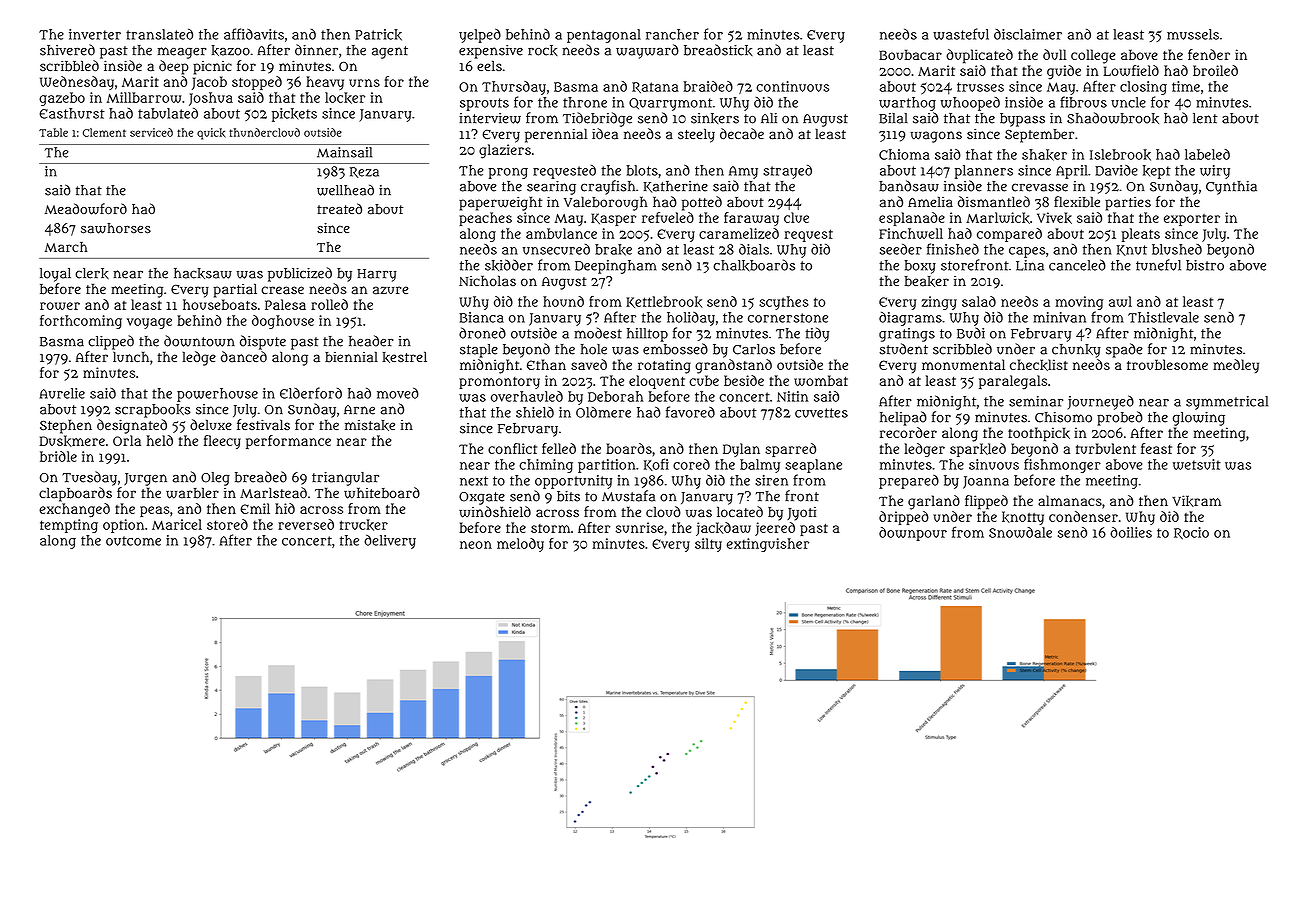 The width and height of the screenshot is (1308, 924). I want to click on affidavits, so click(254, 34).
